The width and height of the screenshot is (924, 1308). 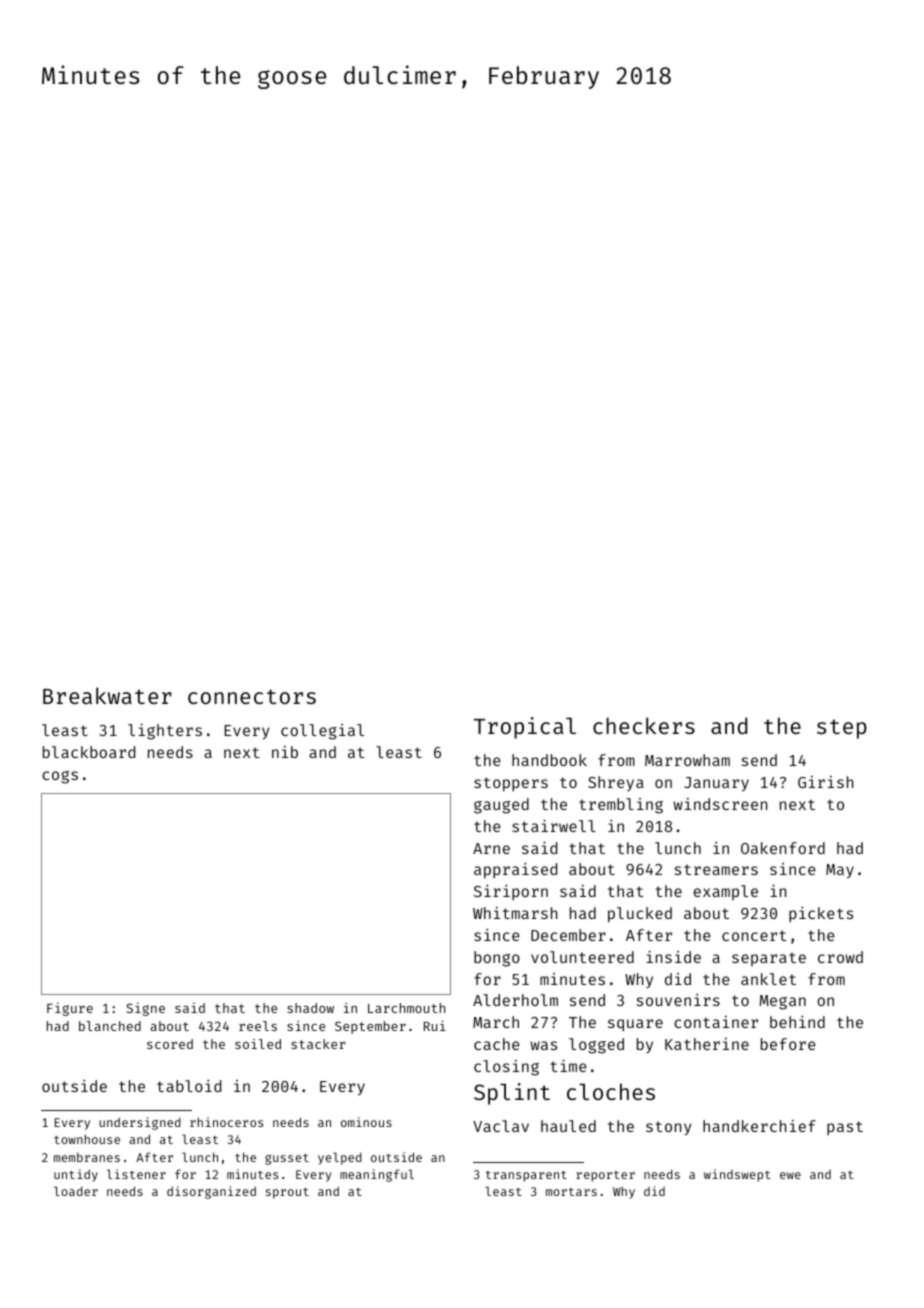 What do you see at coordinates (525, 728) in the screenshot?
I see `Tropical` at bounding box center [525, 728].
